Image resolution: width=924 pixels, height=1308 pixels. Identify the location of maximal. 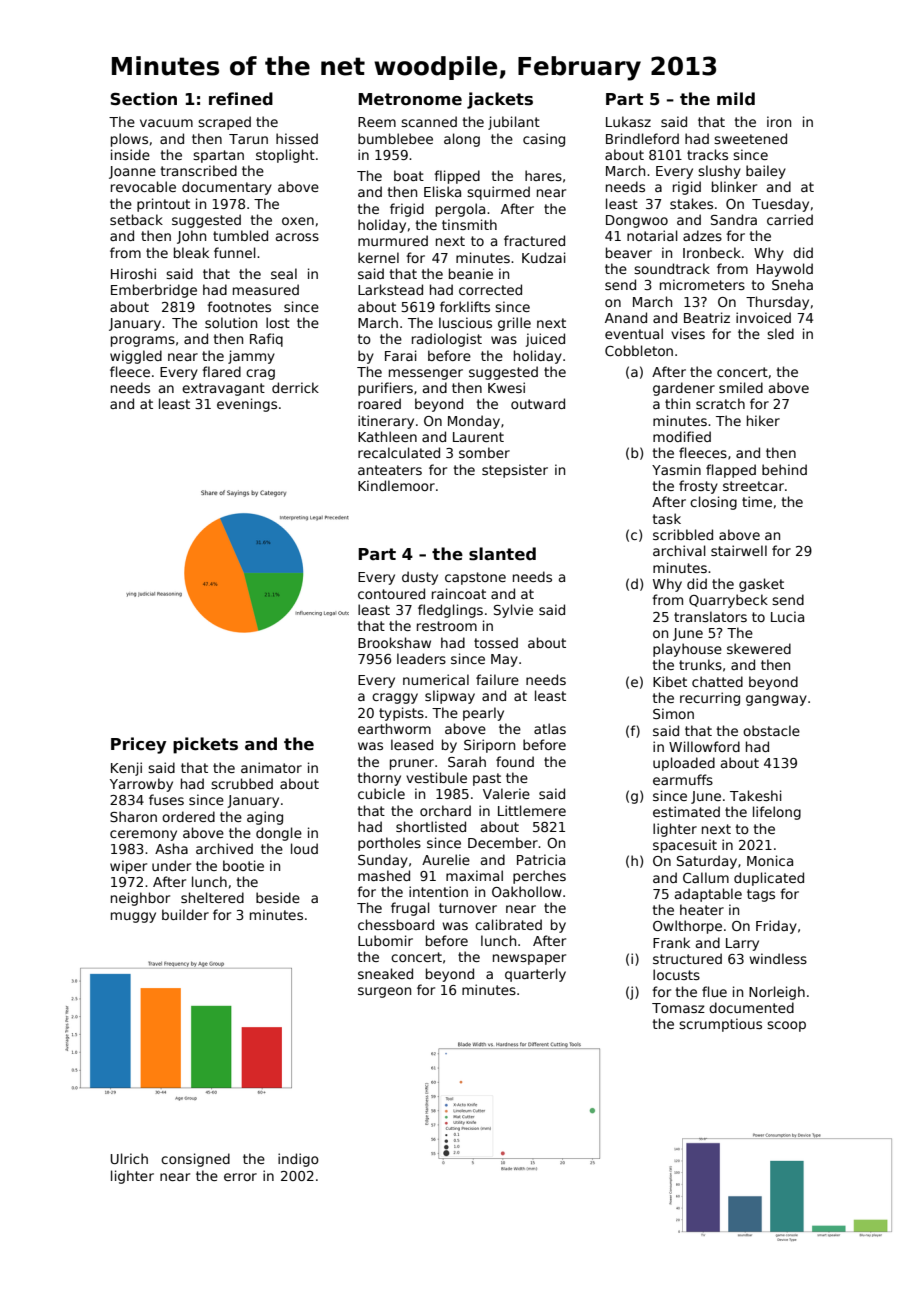
(474, 875).
